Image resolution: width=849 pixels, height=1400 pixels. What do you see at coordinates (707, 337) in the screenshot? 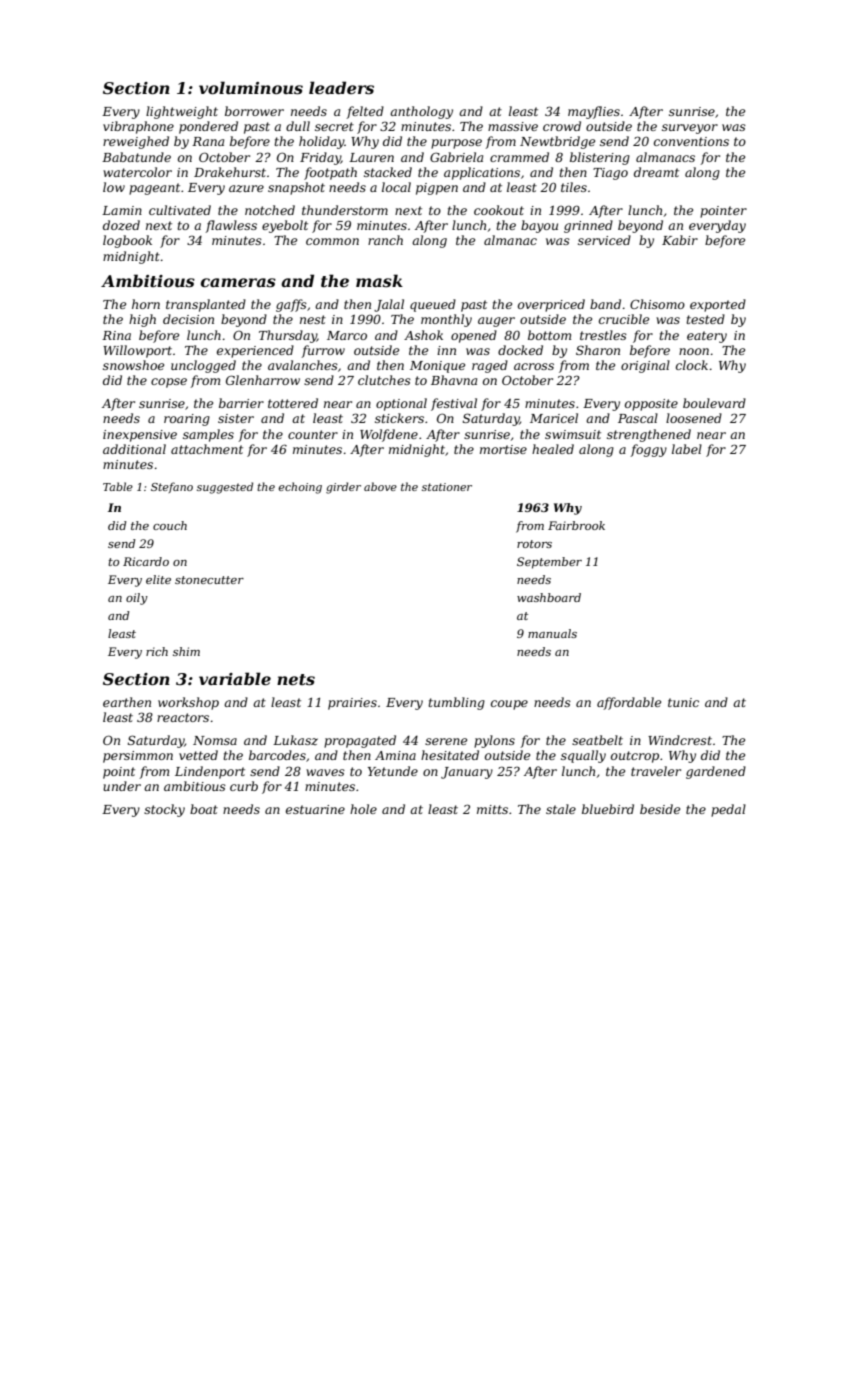
I see `eatery` at bounding box center [707, 337].
